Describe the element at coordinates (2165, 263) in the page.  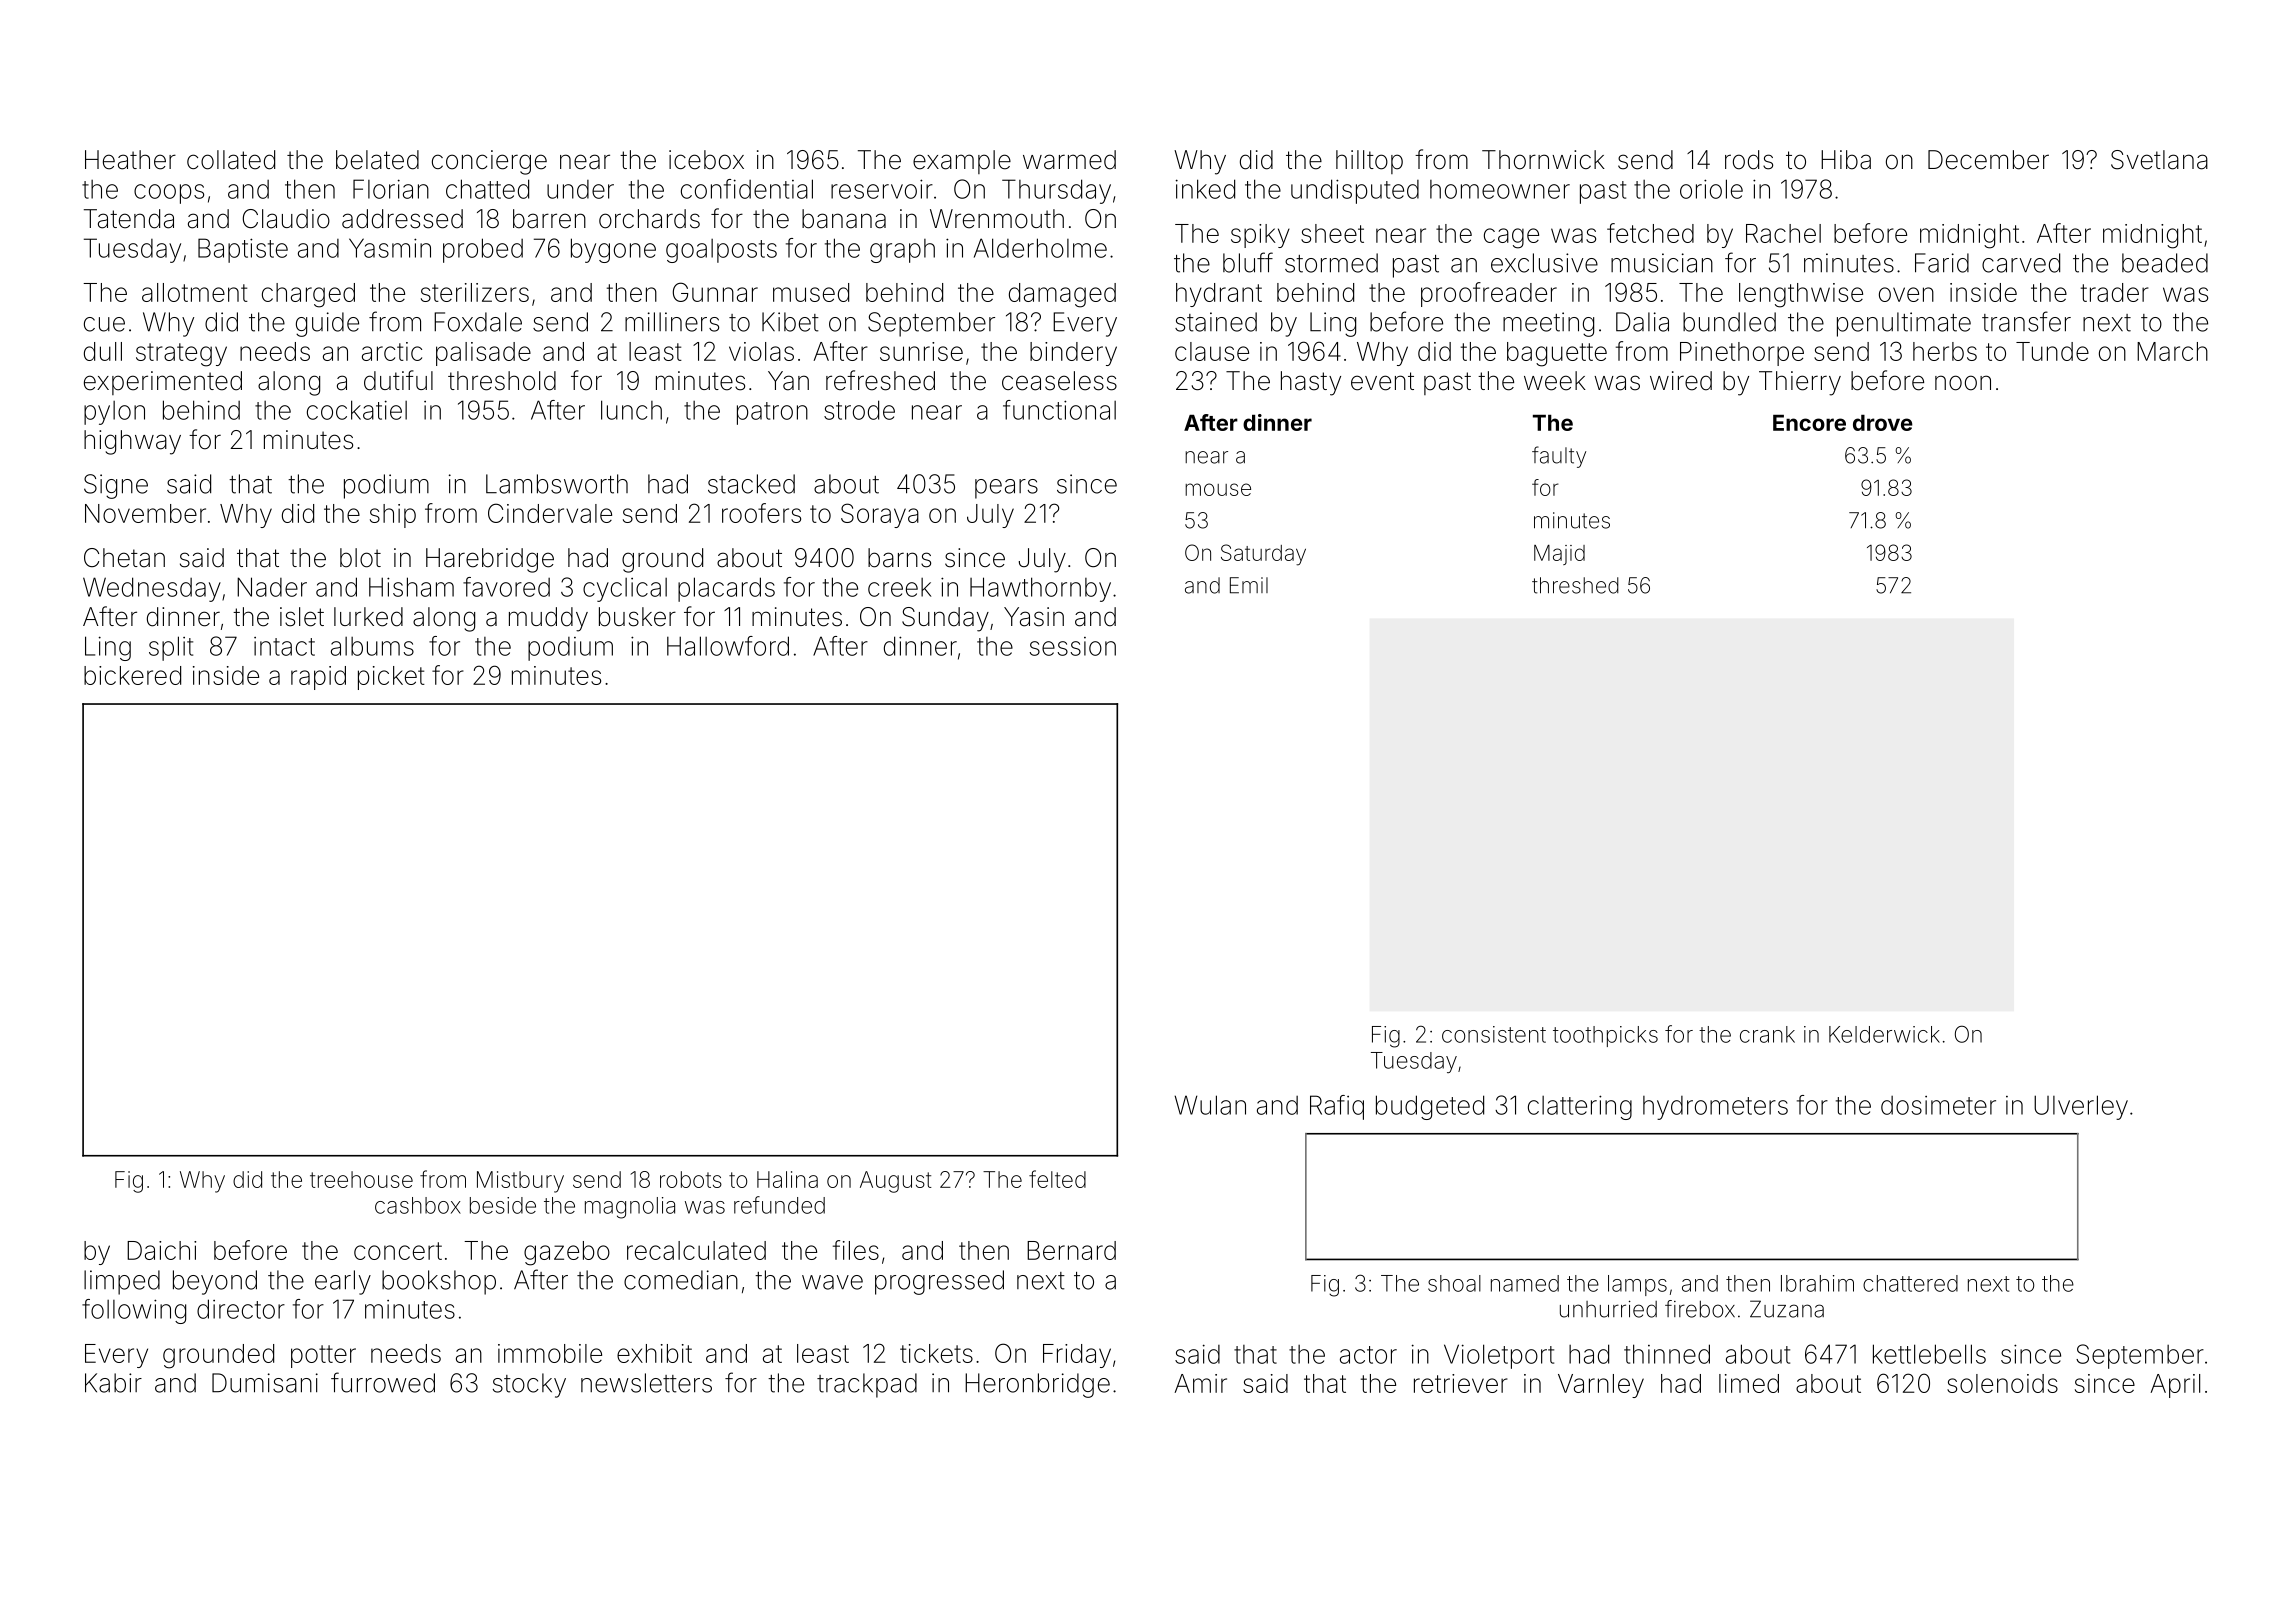
I see `beaded` at that location.
